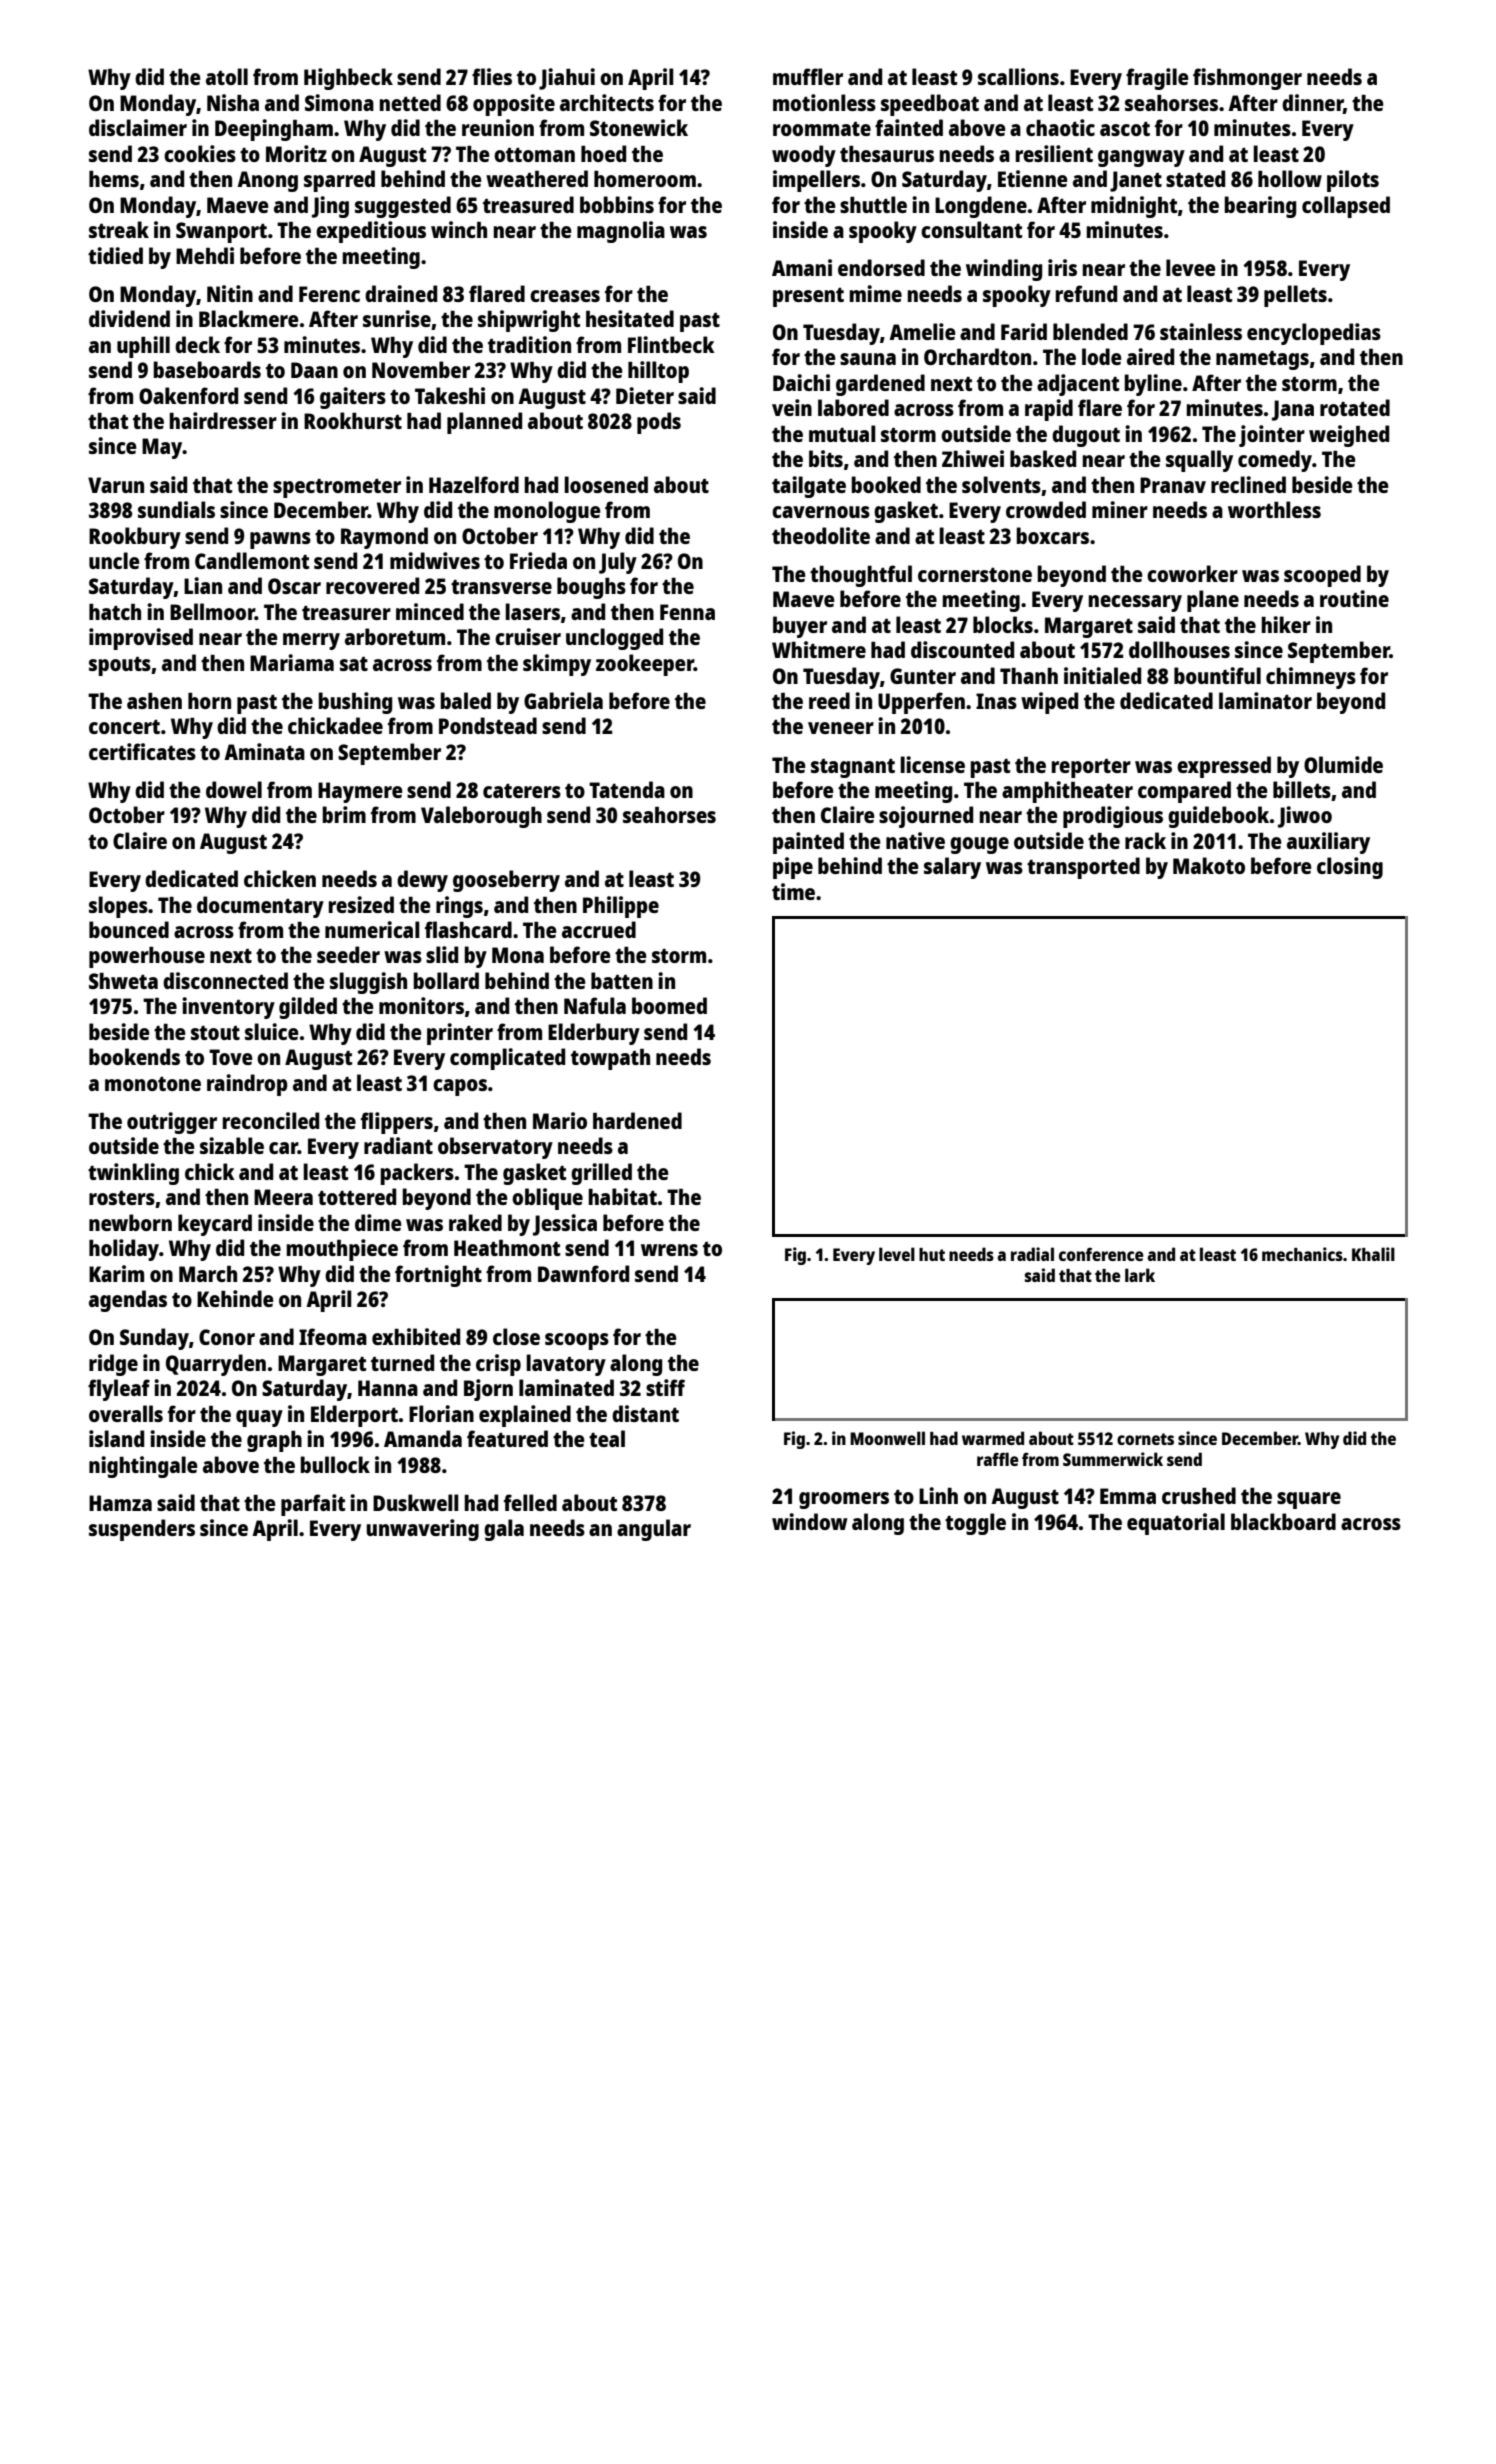  I want to click on angular, so click(654, 1530).
